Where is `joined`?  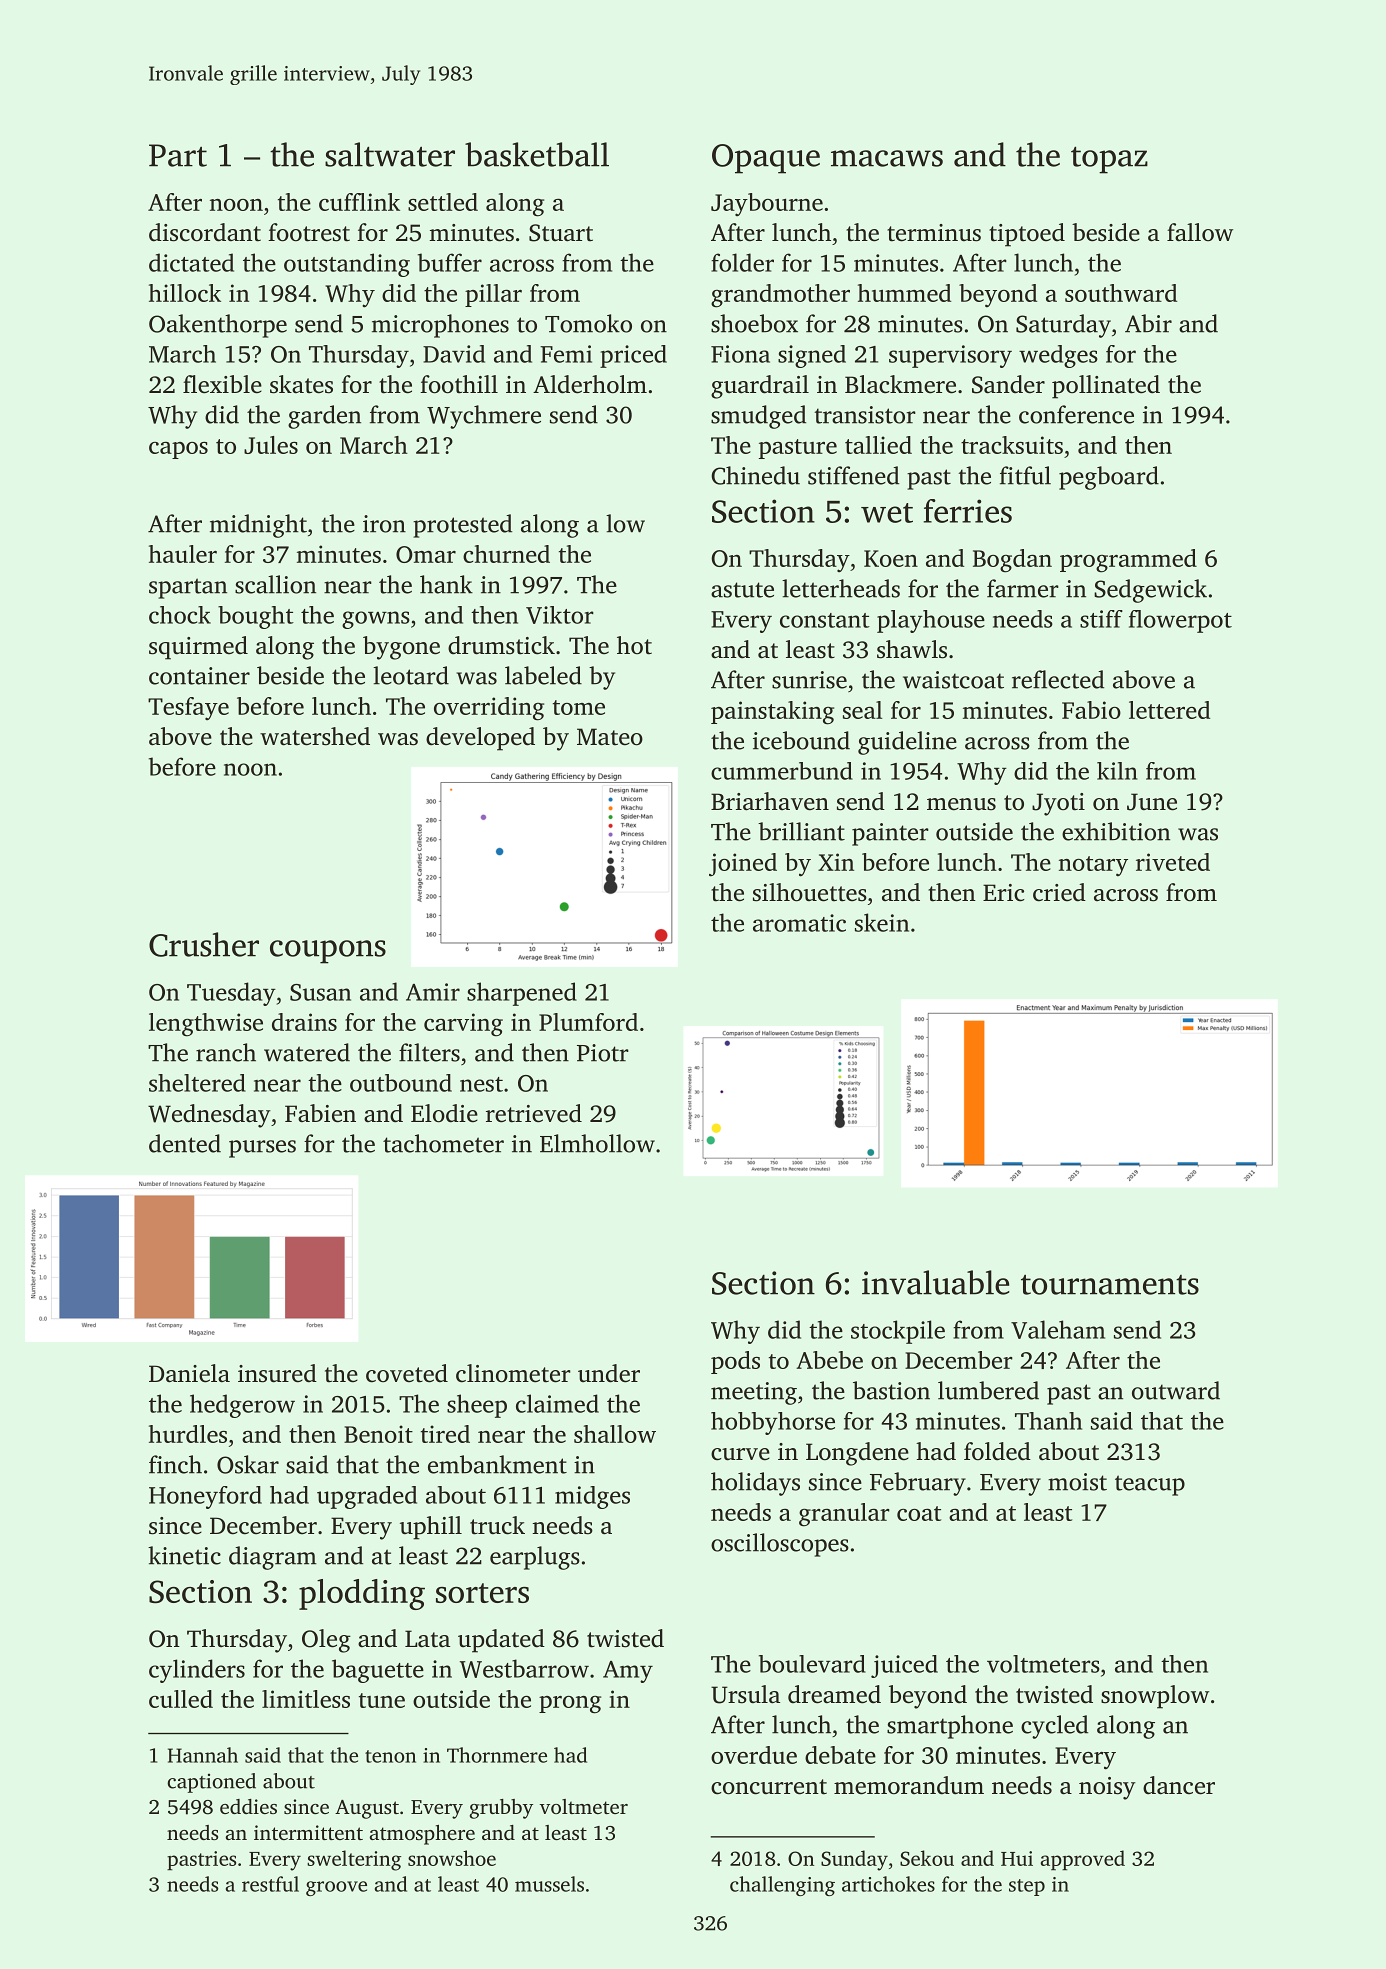
joined is located at coordinates (743, 865).
